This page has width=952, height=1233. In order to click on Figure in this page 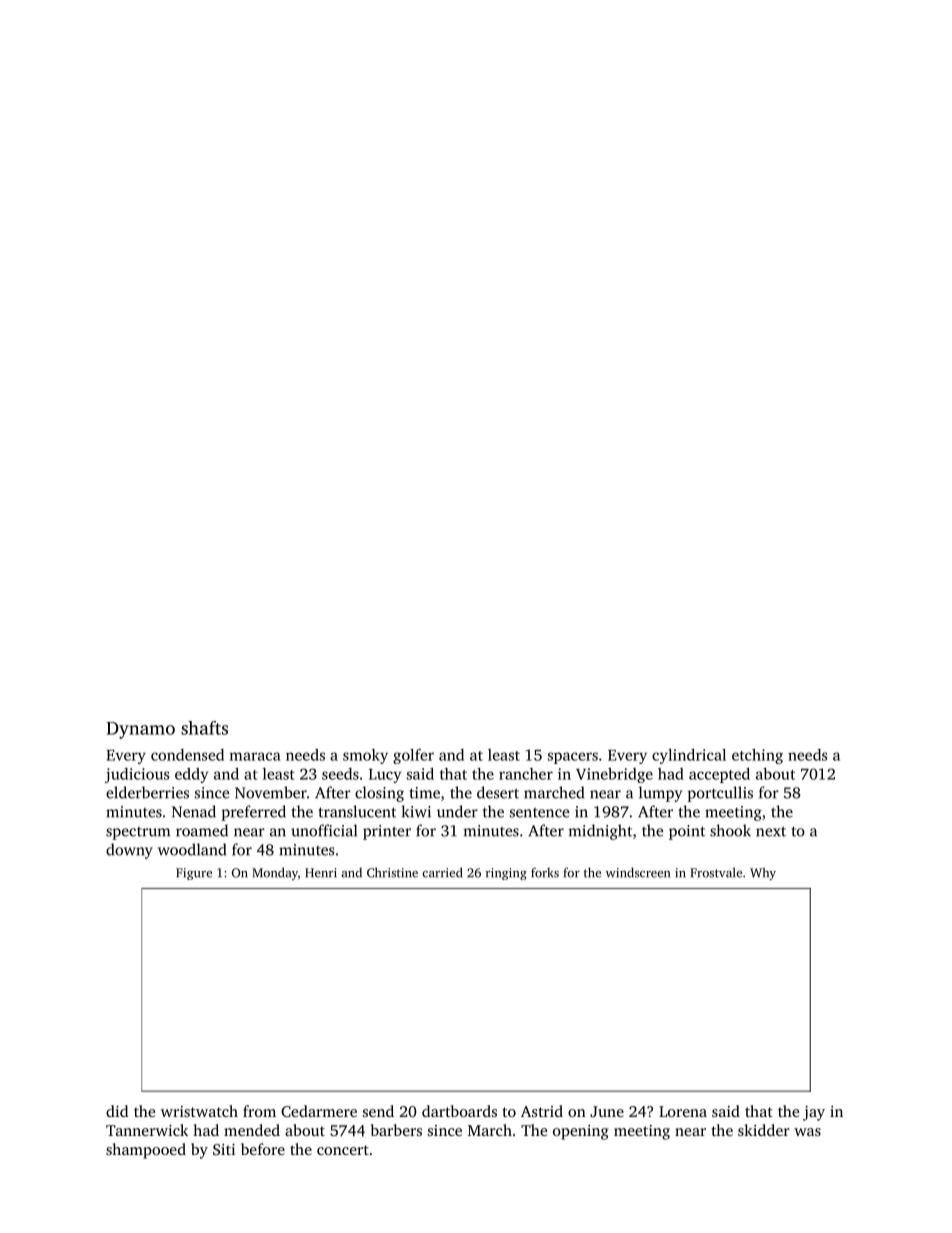, I will do `click(194, 874)`.
